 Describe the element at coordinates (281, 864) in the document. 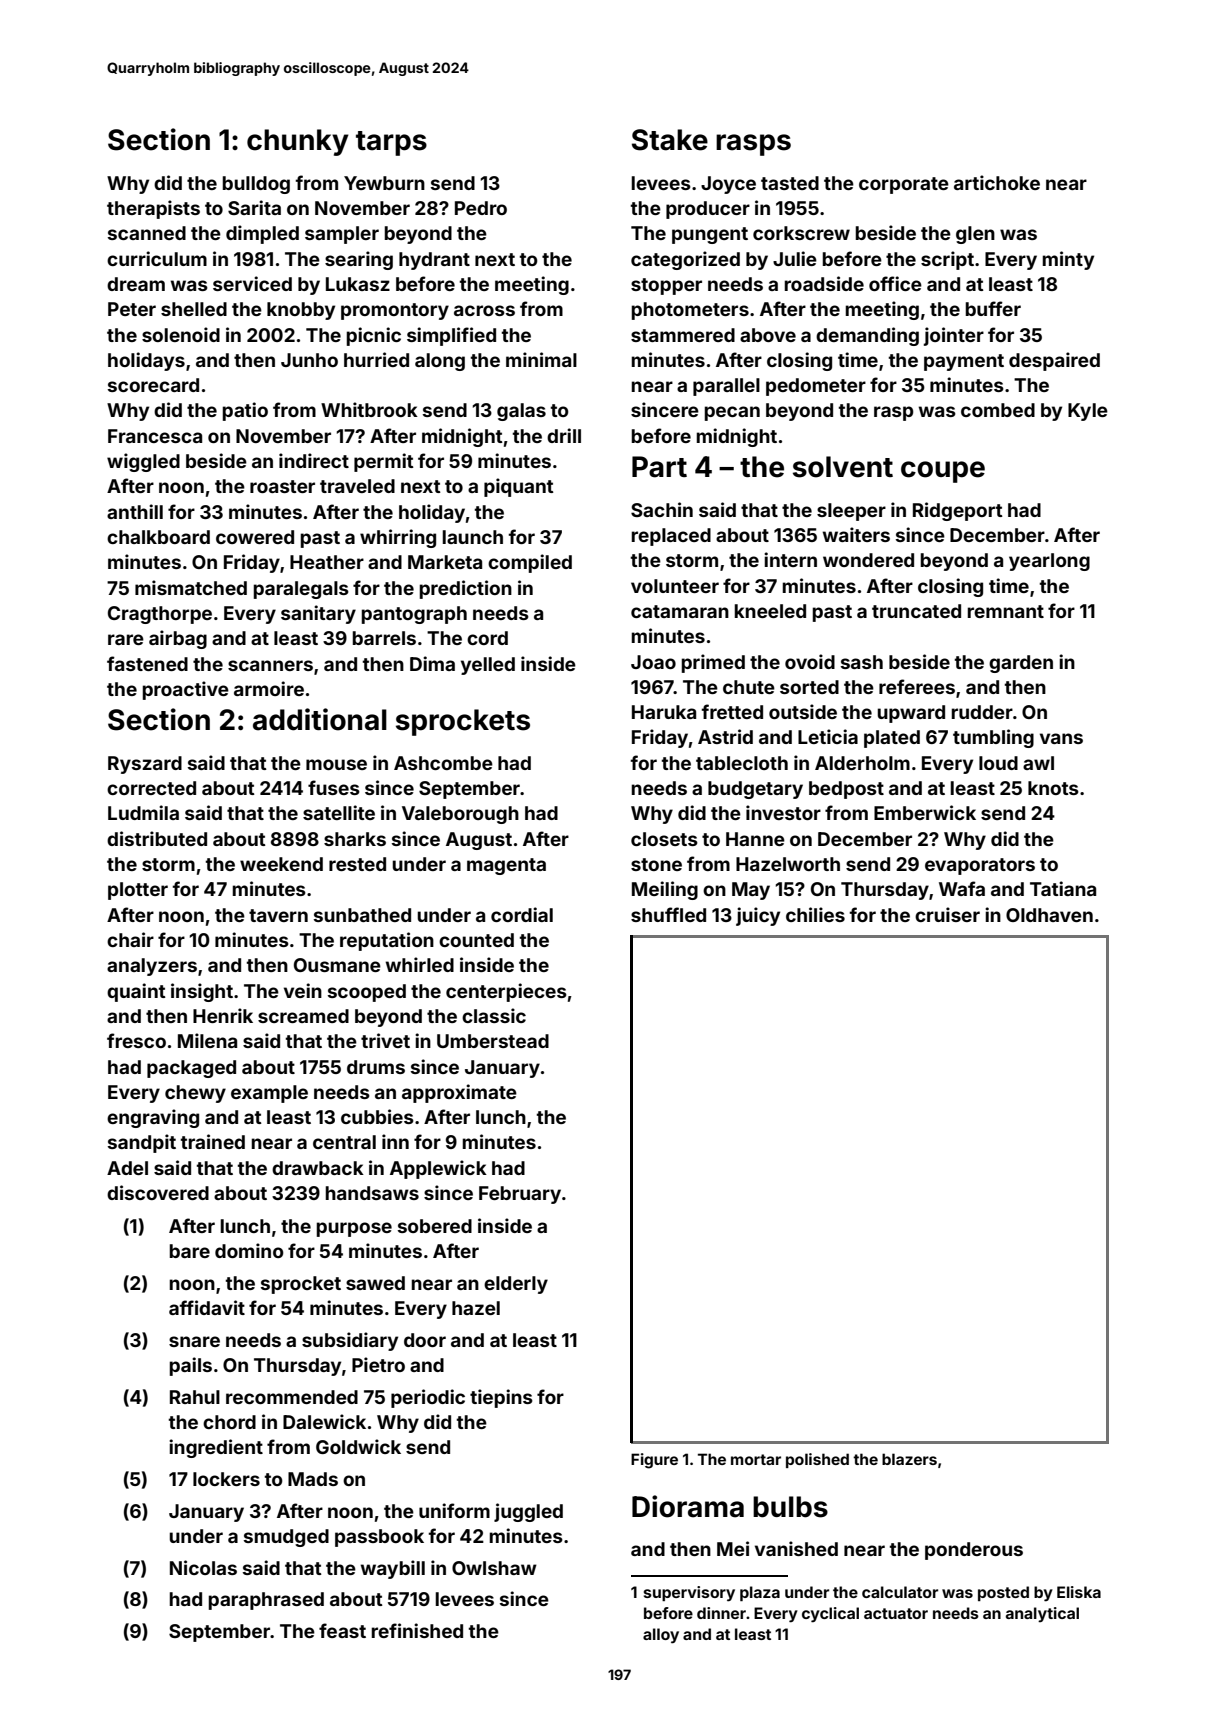

I see `weekend` at that location.
